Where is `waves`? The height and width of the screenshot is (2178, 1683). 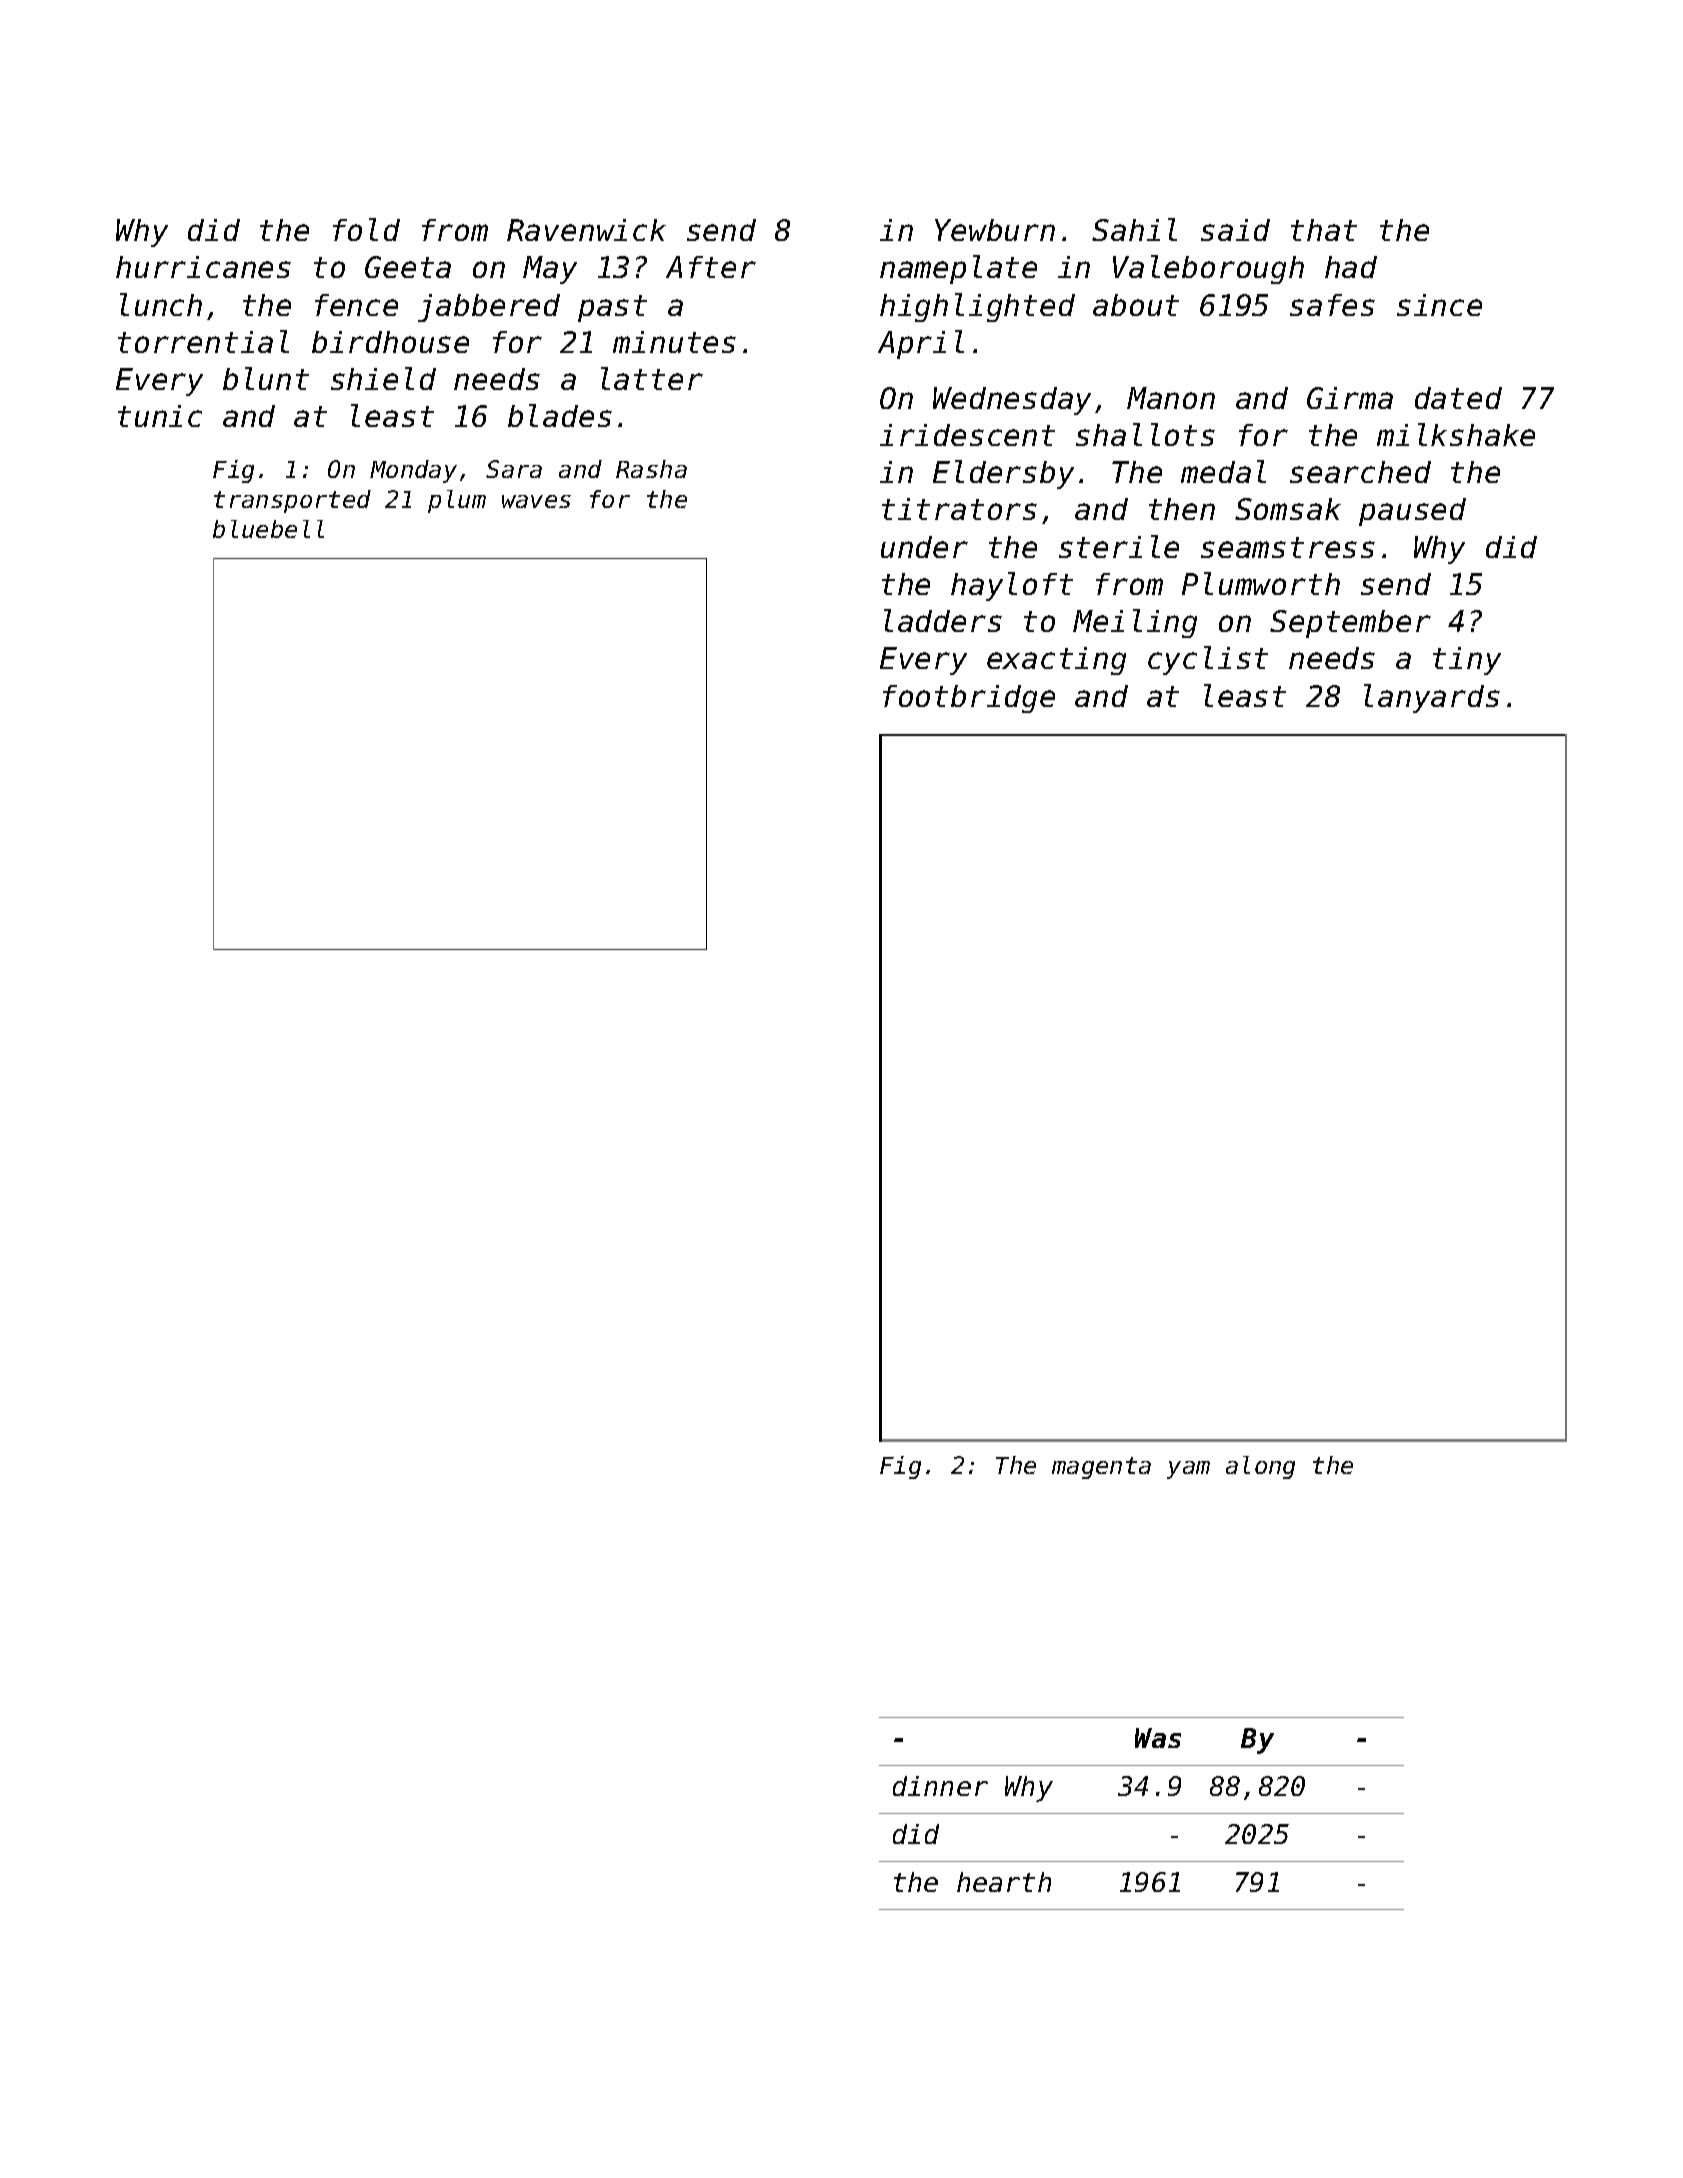 waves is located at coordinates (536, 501).
